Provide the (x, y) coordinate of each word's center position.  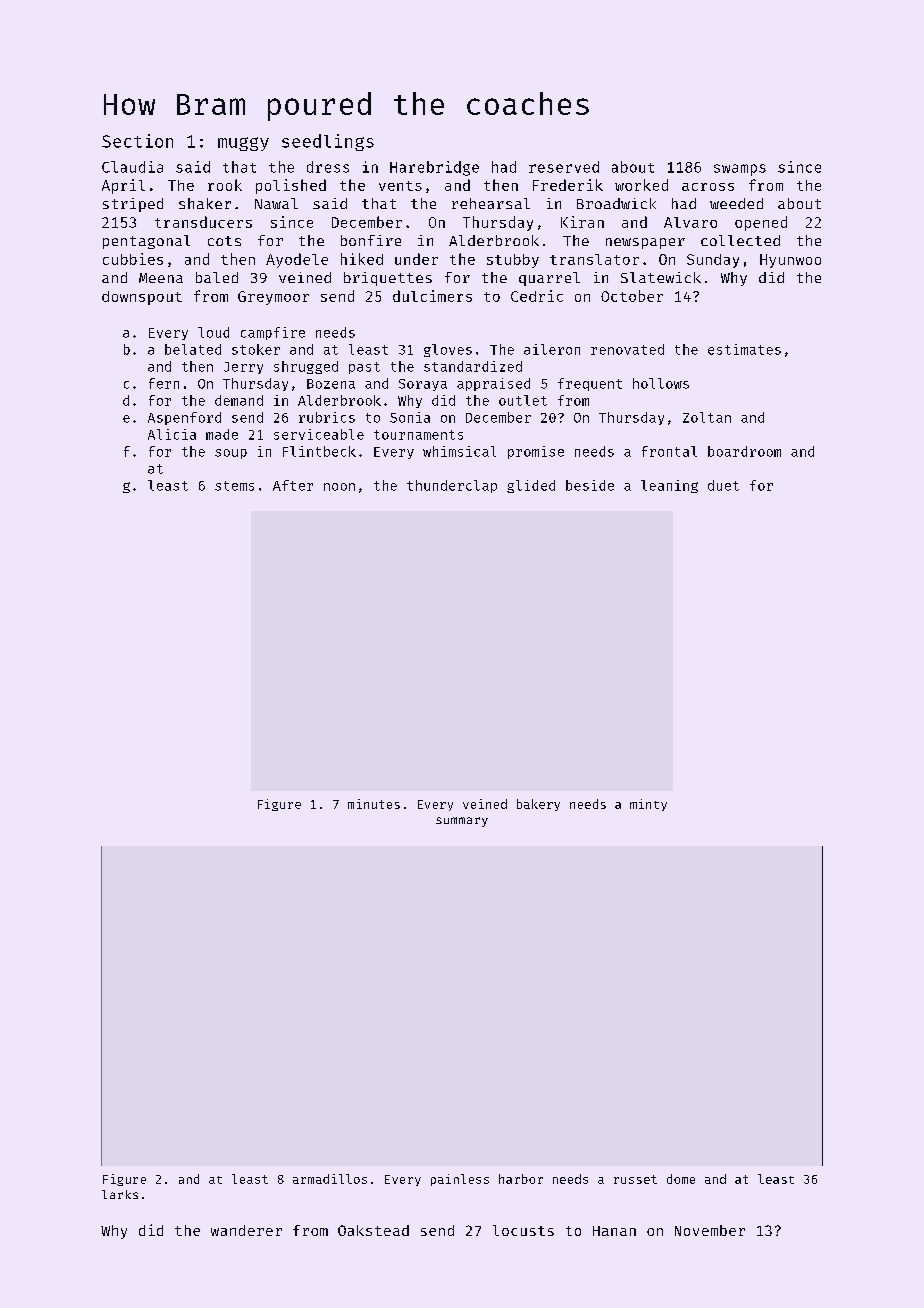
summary (462, 822)
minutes (374, 804)
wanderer (246, 1230)
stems (234, 486)
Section (137, 141)
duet (723, 485)
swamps (740, 170)
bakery (538, 805)
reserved (564, 167)
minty (648, 805)
